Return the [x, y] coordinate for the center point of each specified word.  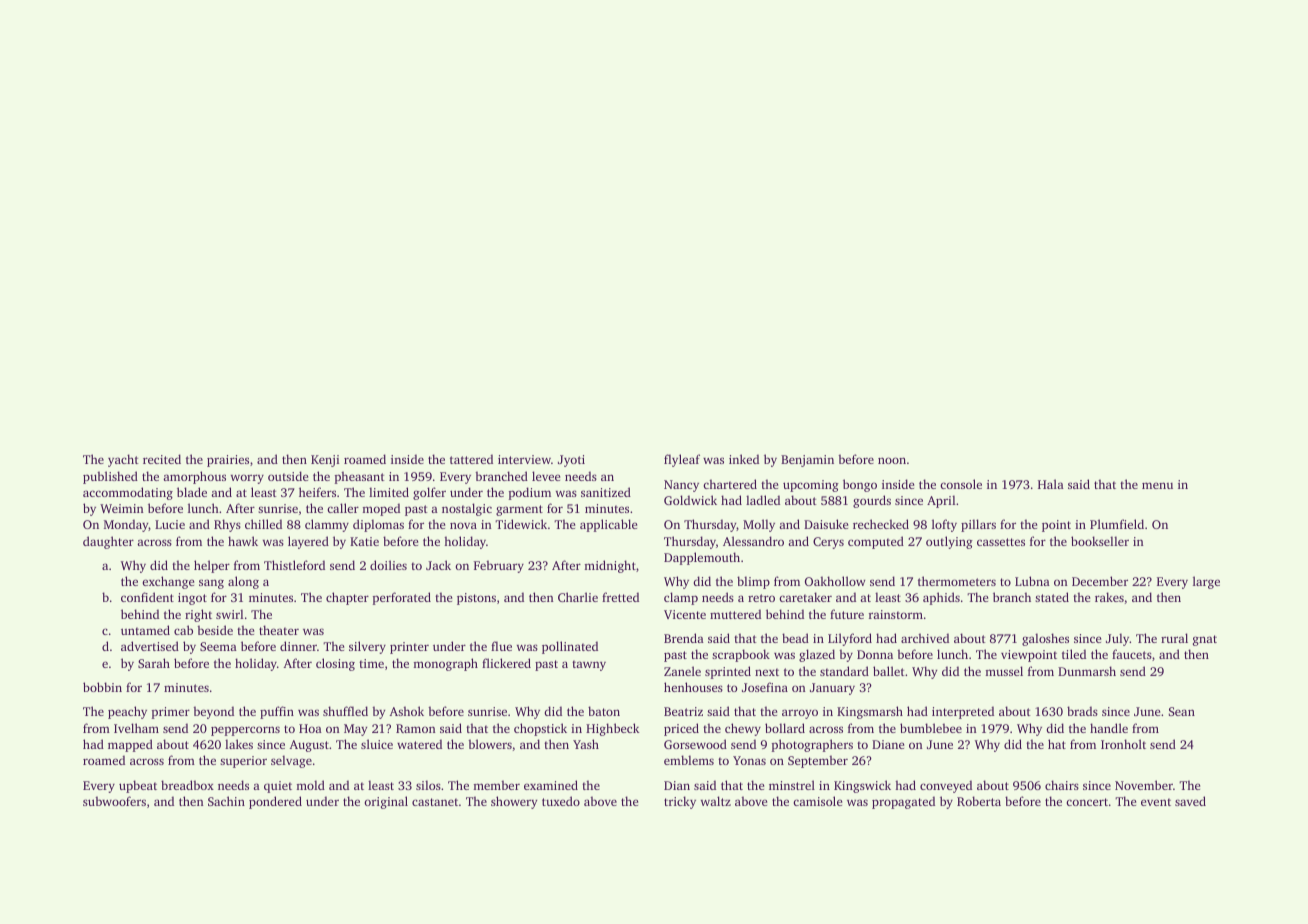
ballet [889, 671]
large [1206, 582]
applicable [608, 525]
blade [192, 492]
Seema [218, 646]
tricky [680, 802]
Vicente [685, 614]
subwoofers [114, 801]
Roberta [979, 801]
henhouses [693, 687]
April [941, 501]
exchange [168, 582]
